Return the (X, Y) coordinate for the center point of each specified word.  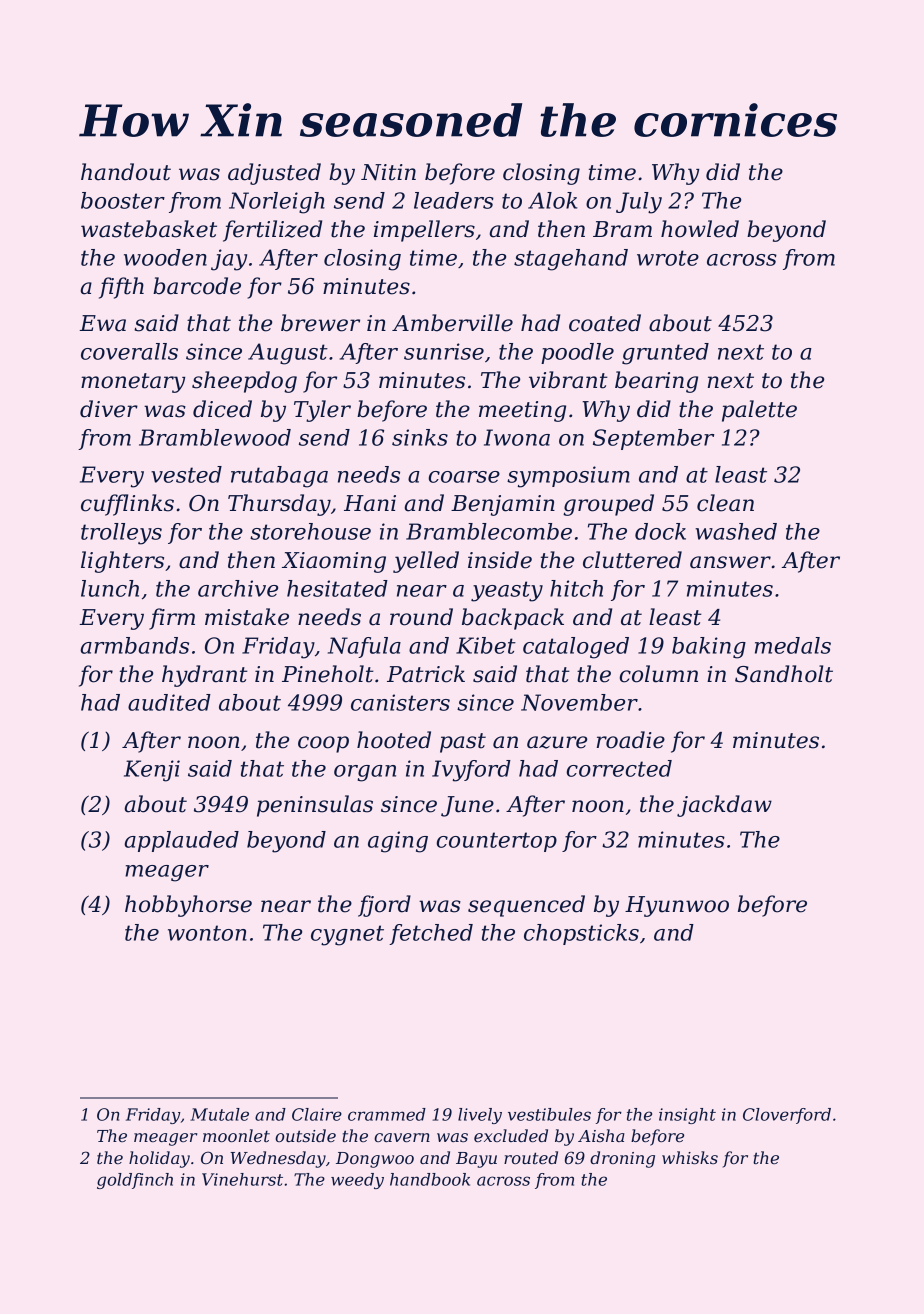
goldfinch (135, 1181)
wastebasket (149, 229)
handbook (430, 1179)
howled (700, 229)
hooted (394, 740)
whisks (690, 1157)
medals (793, 645)
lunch (110, 588)
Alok (553, 200)
